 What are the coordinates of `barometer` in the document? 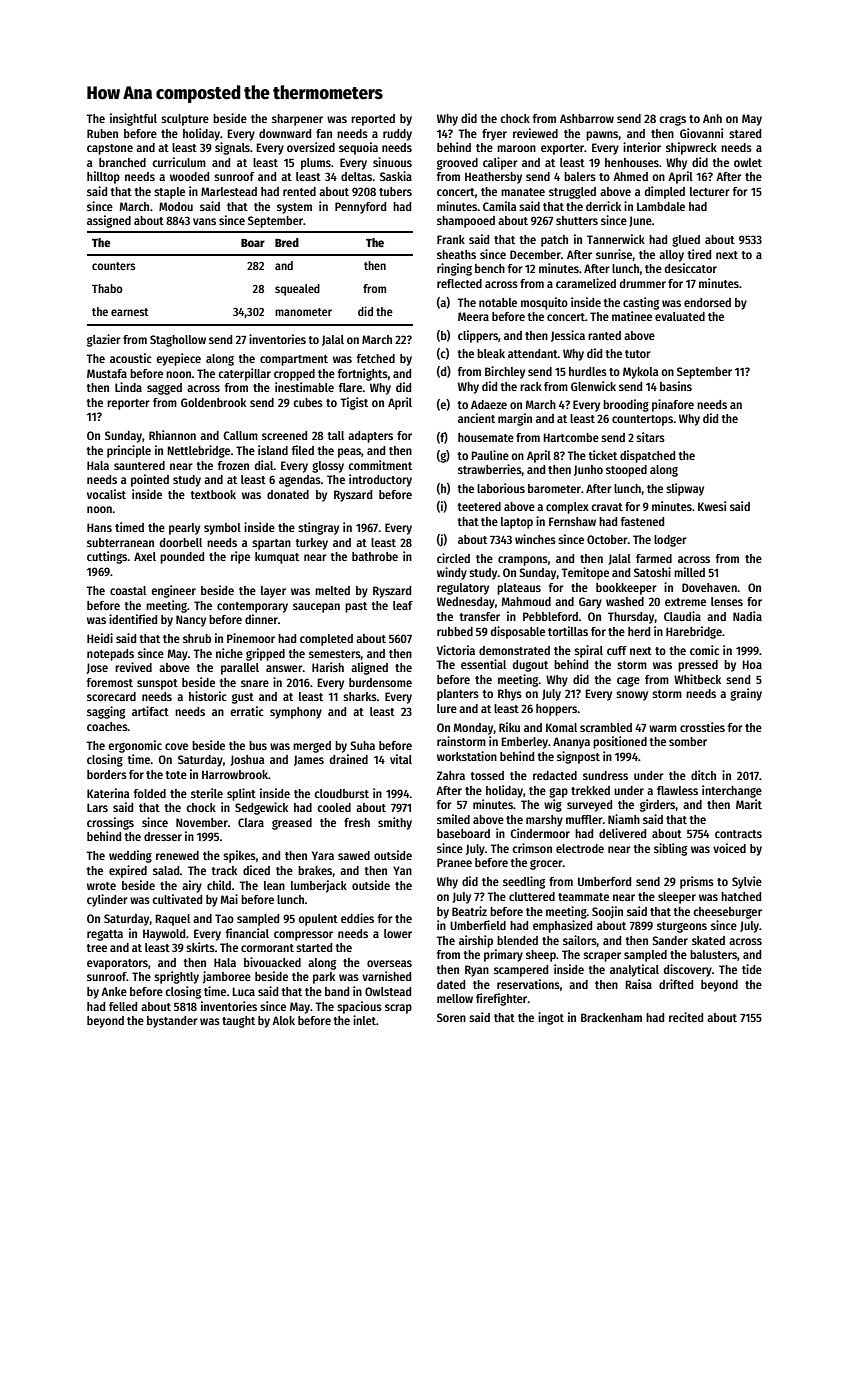 It's located at (554, 488).
